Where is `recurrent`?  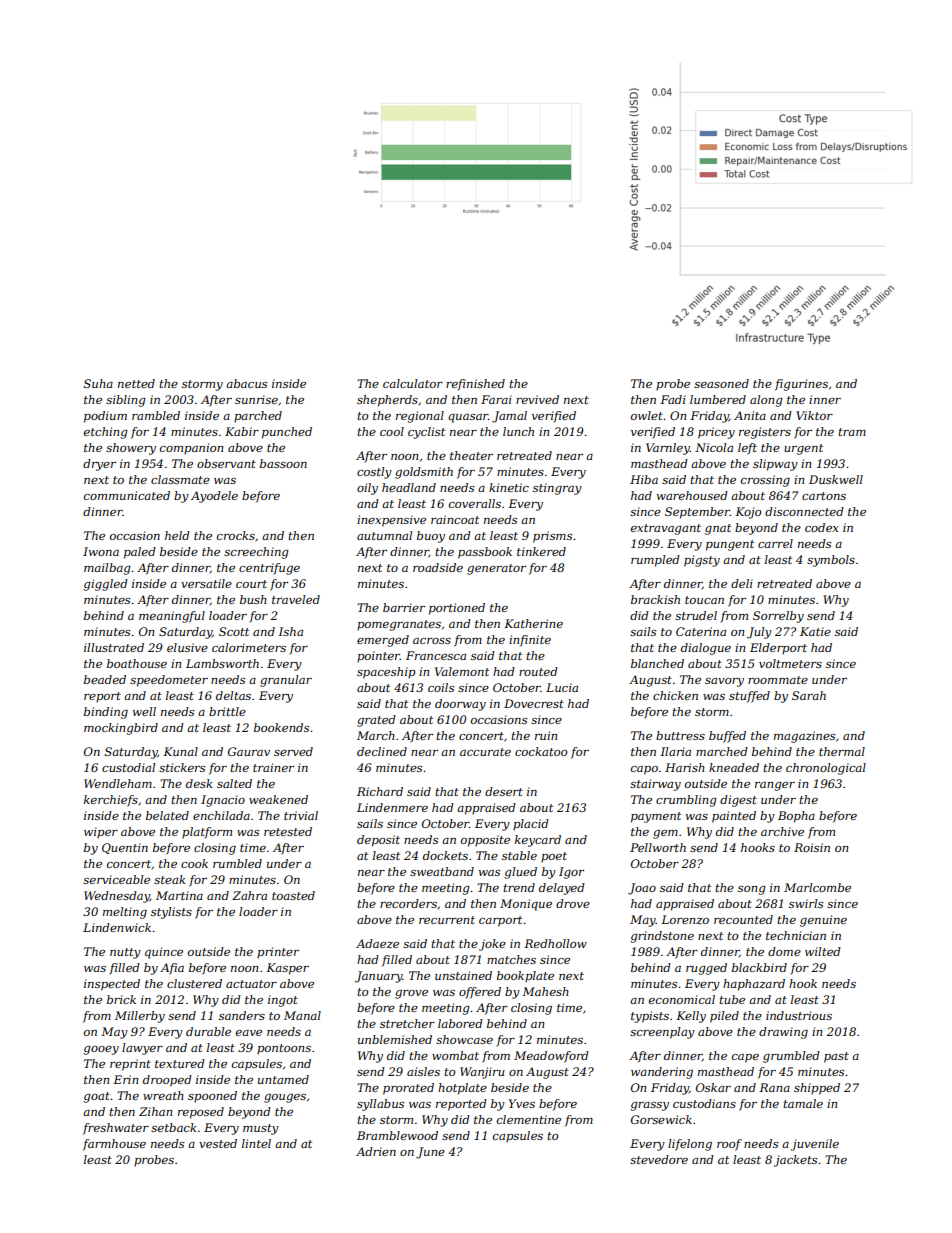 recurrent is located at coordinates (447, 920).
